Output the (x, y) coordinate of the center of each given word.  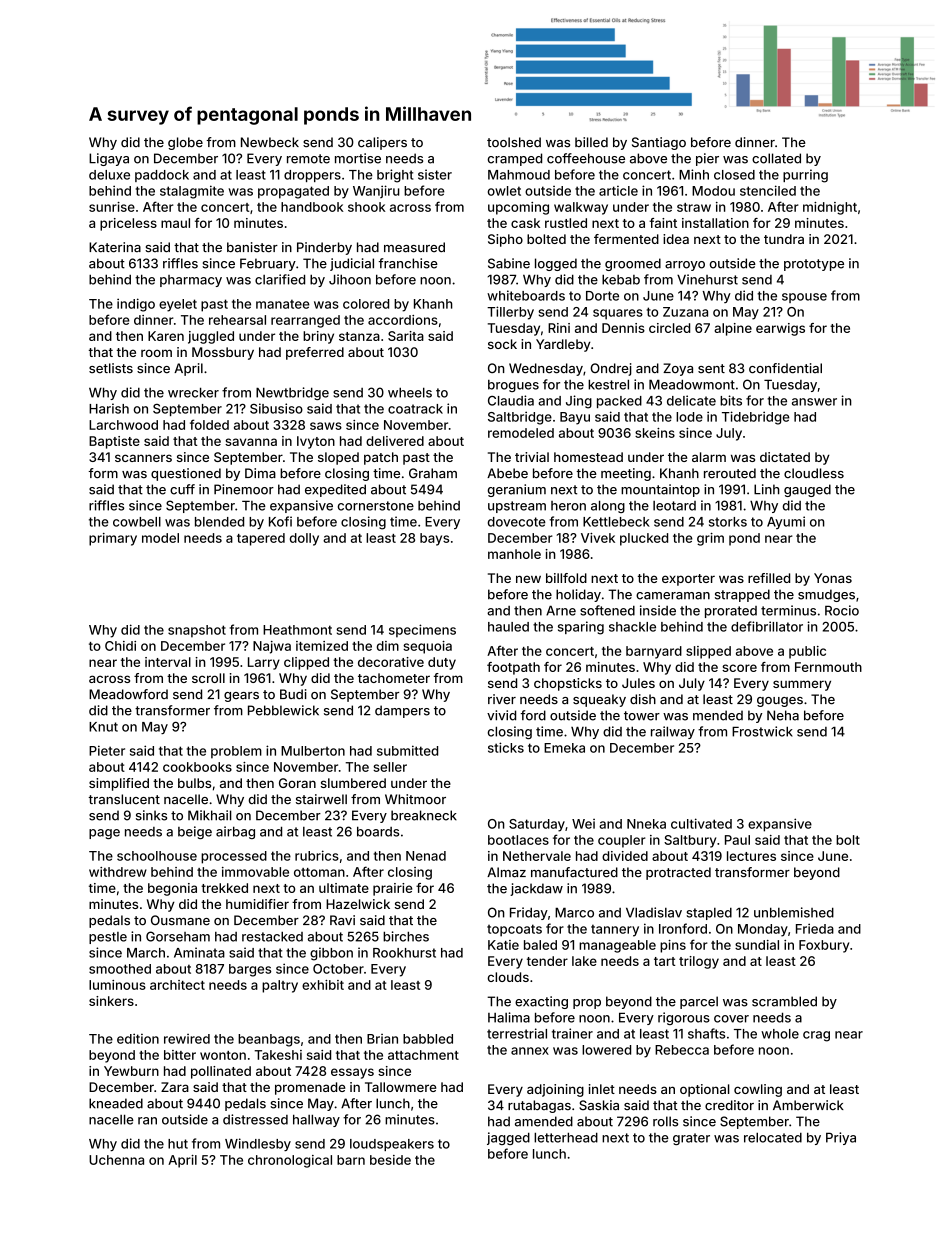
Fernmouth (828, 667)
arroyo (685, 266)
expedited (335, 490)
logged (556, 264)
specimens (422, 631)
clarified (280, 279)
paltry (280, 986)
